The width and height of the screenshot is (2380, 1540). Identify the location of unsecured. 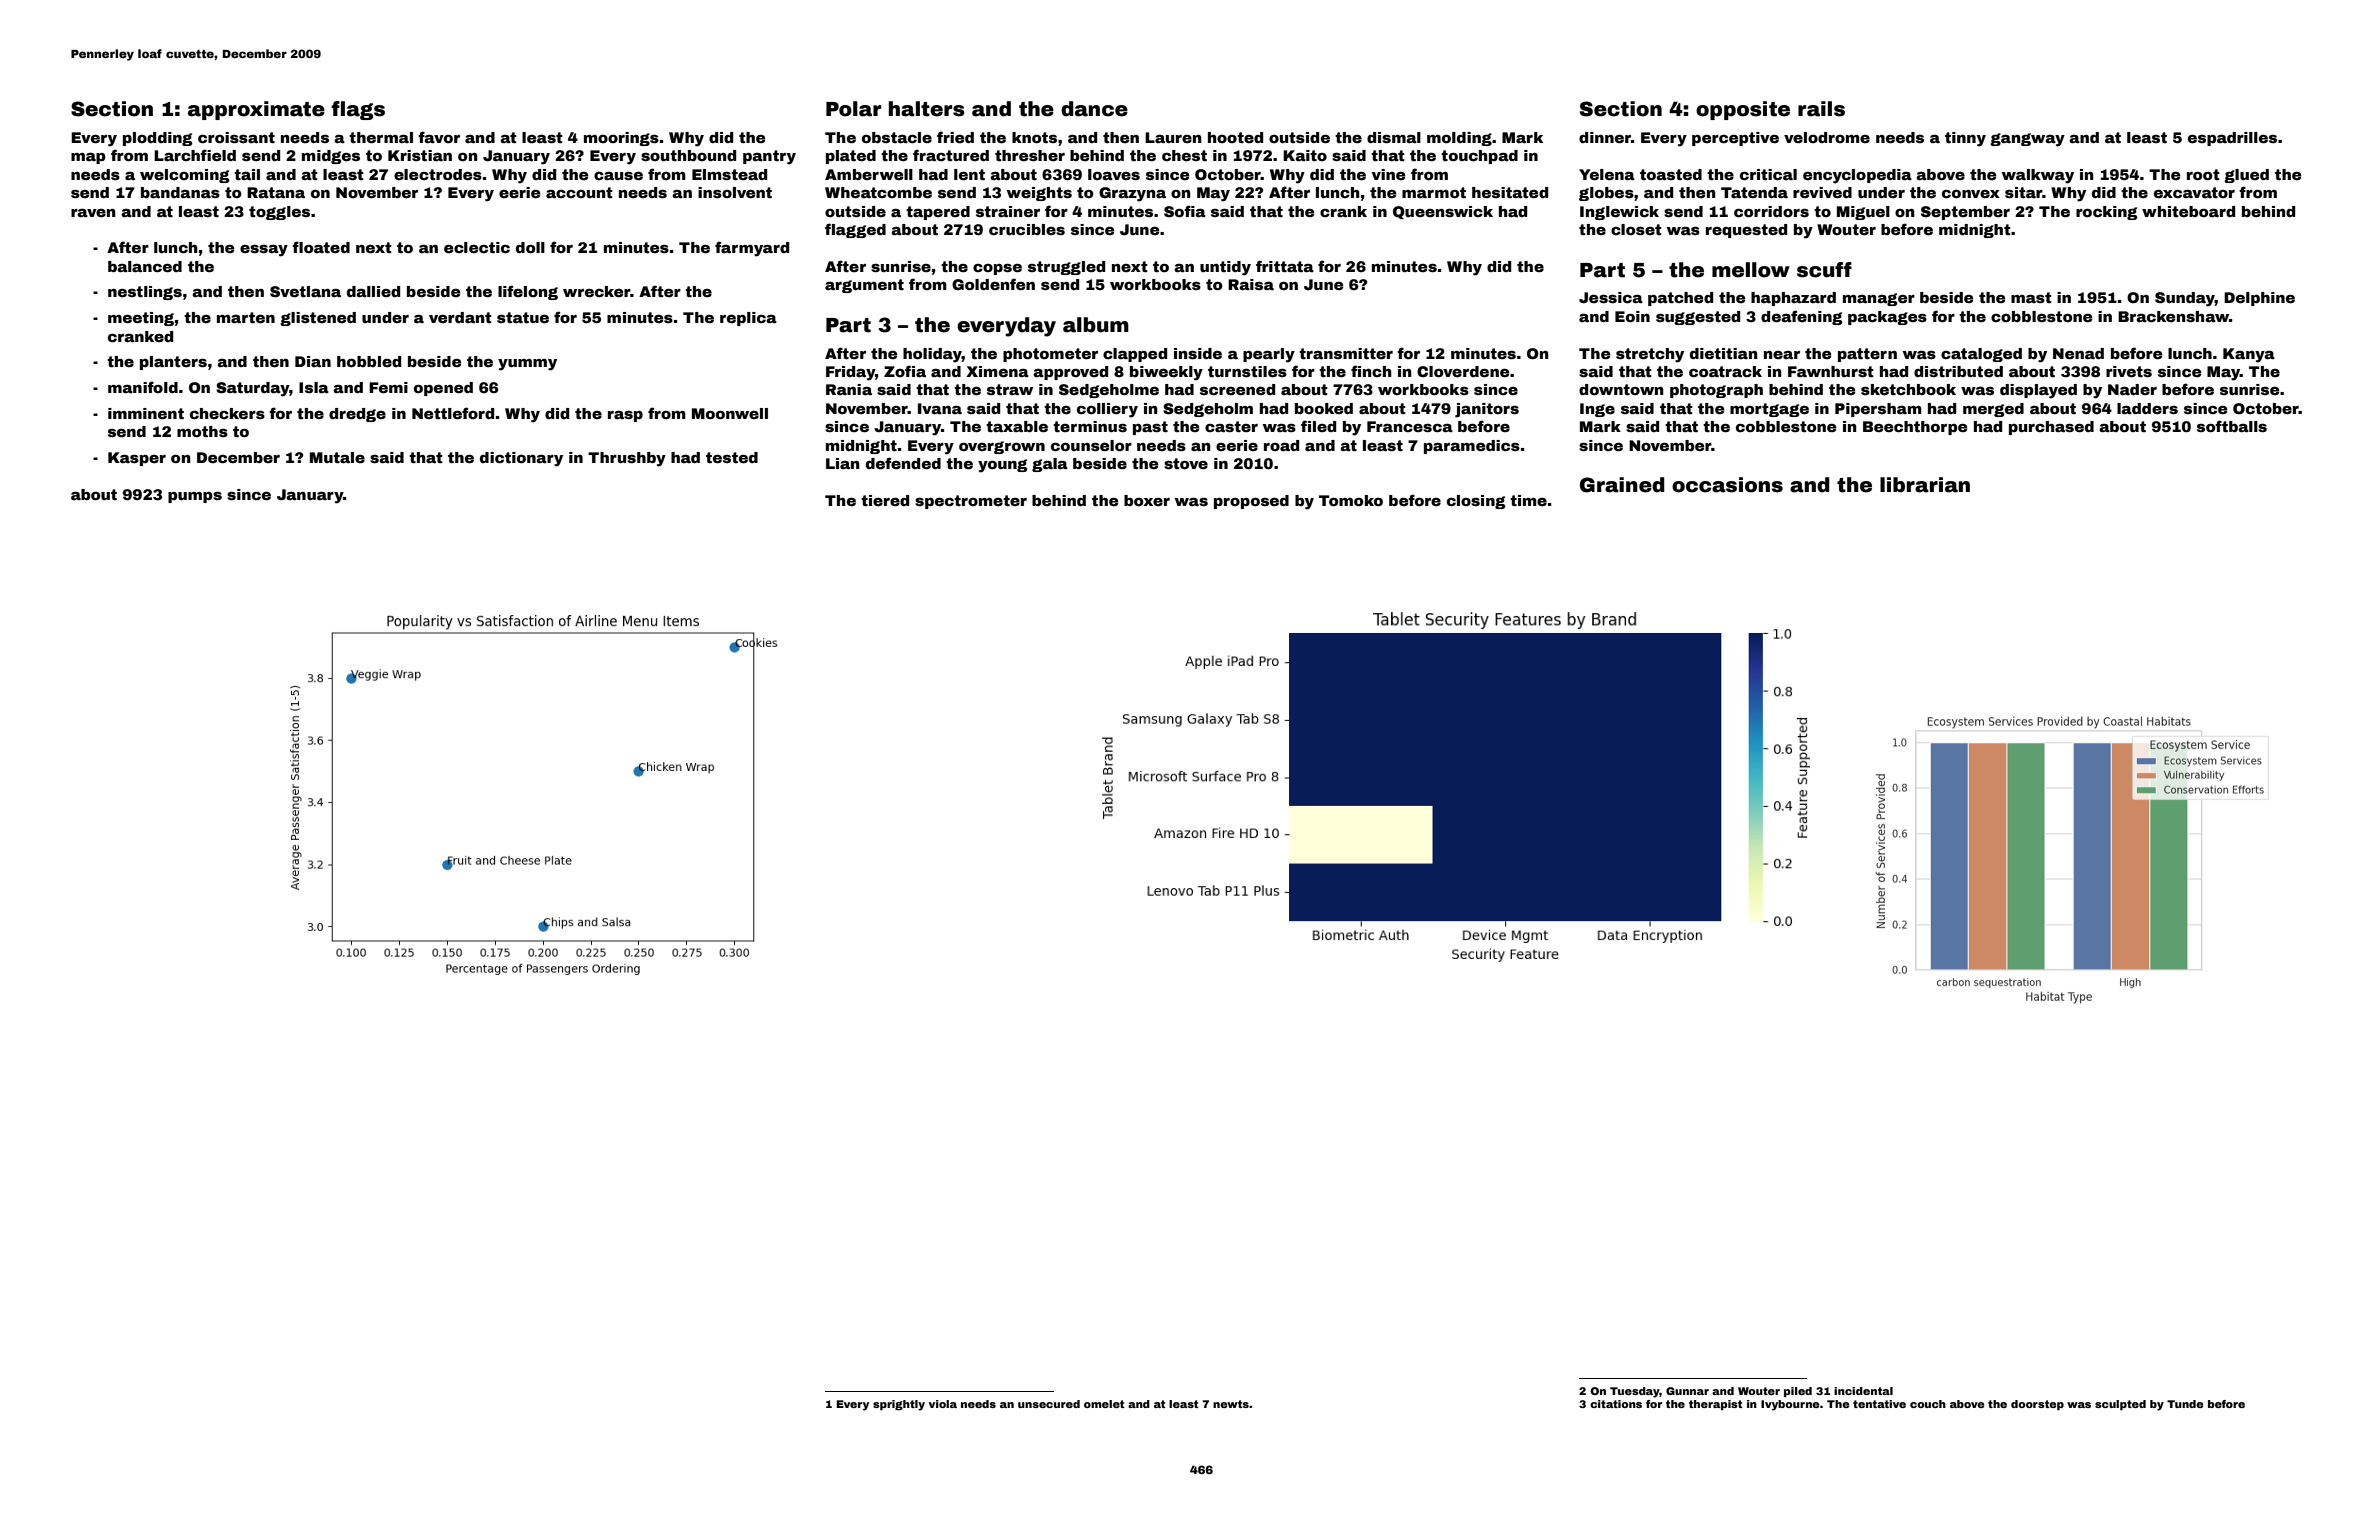
(1049, 1404).
